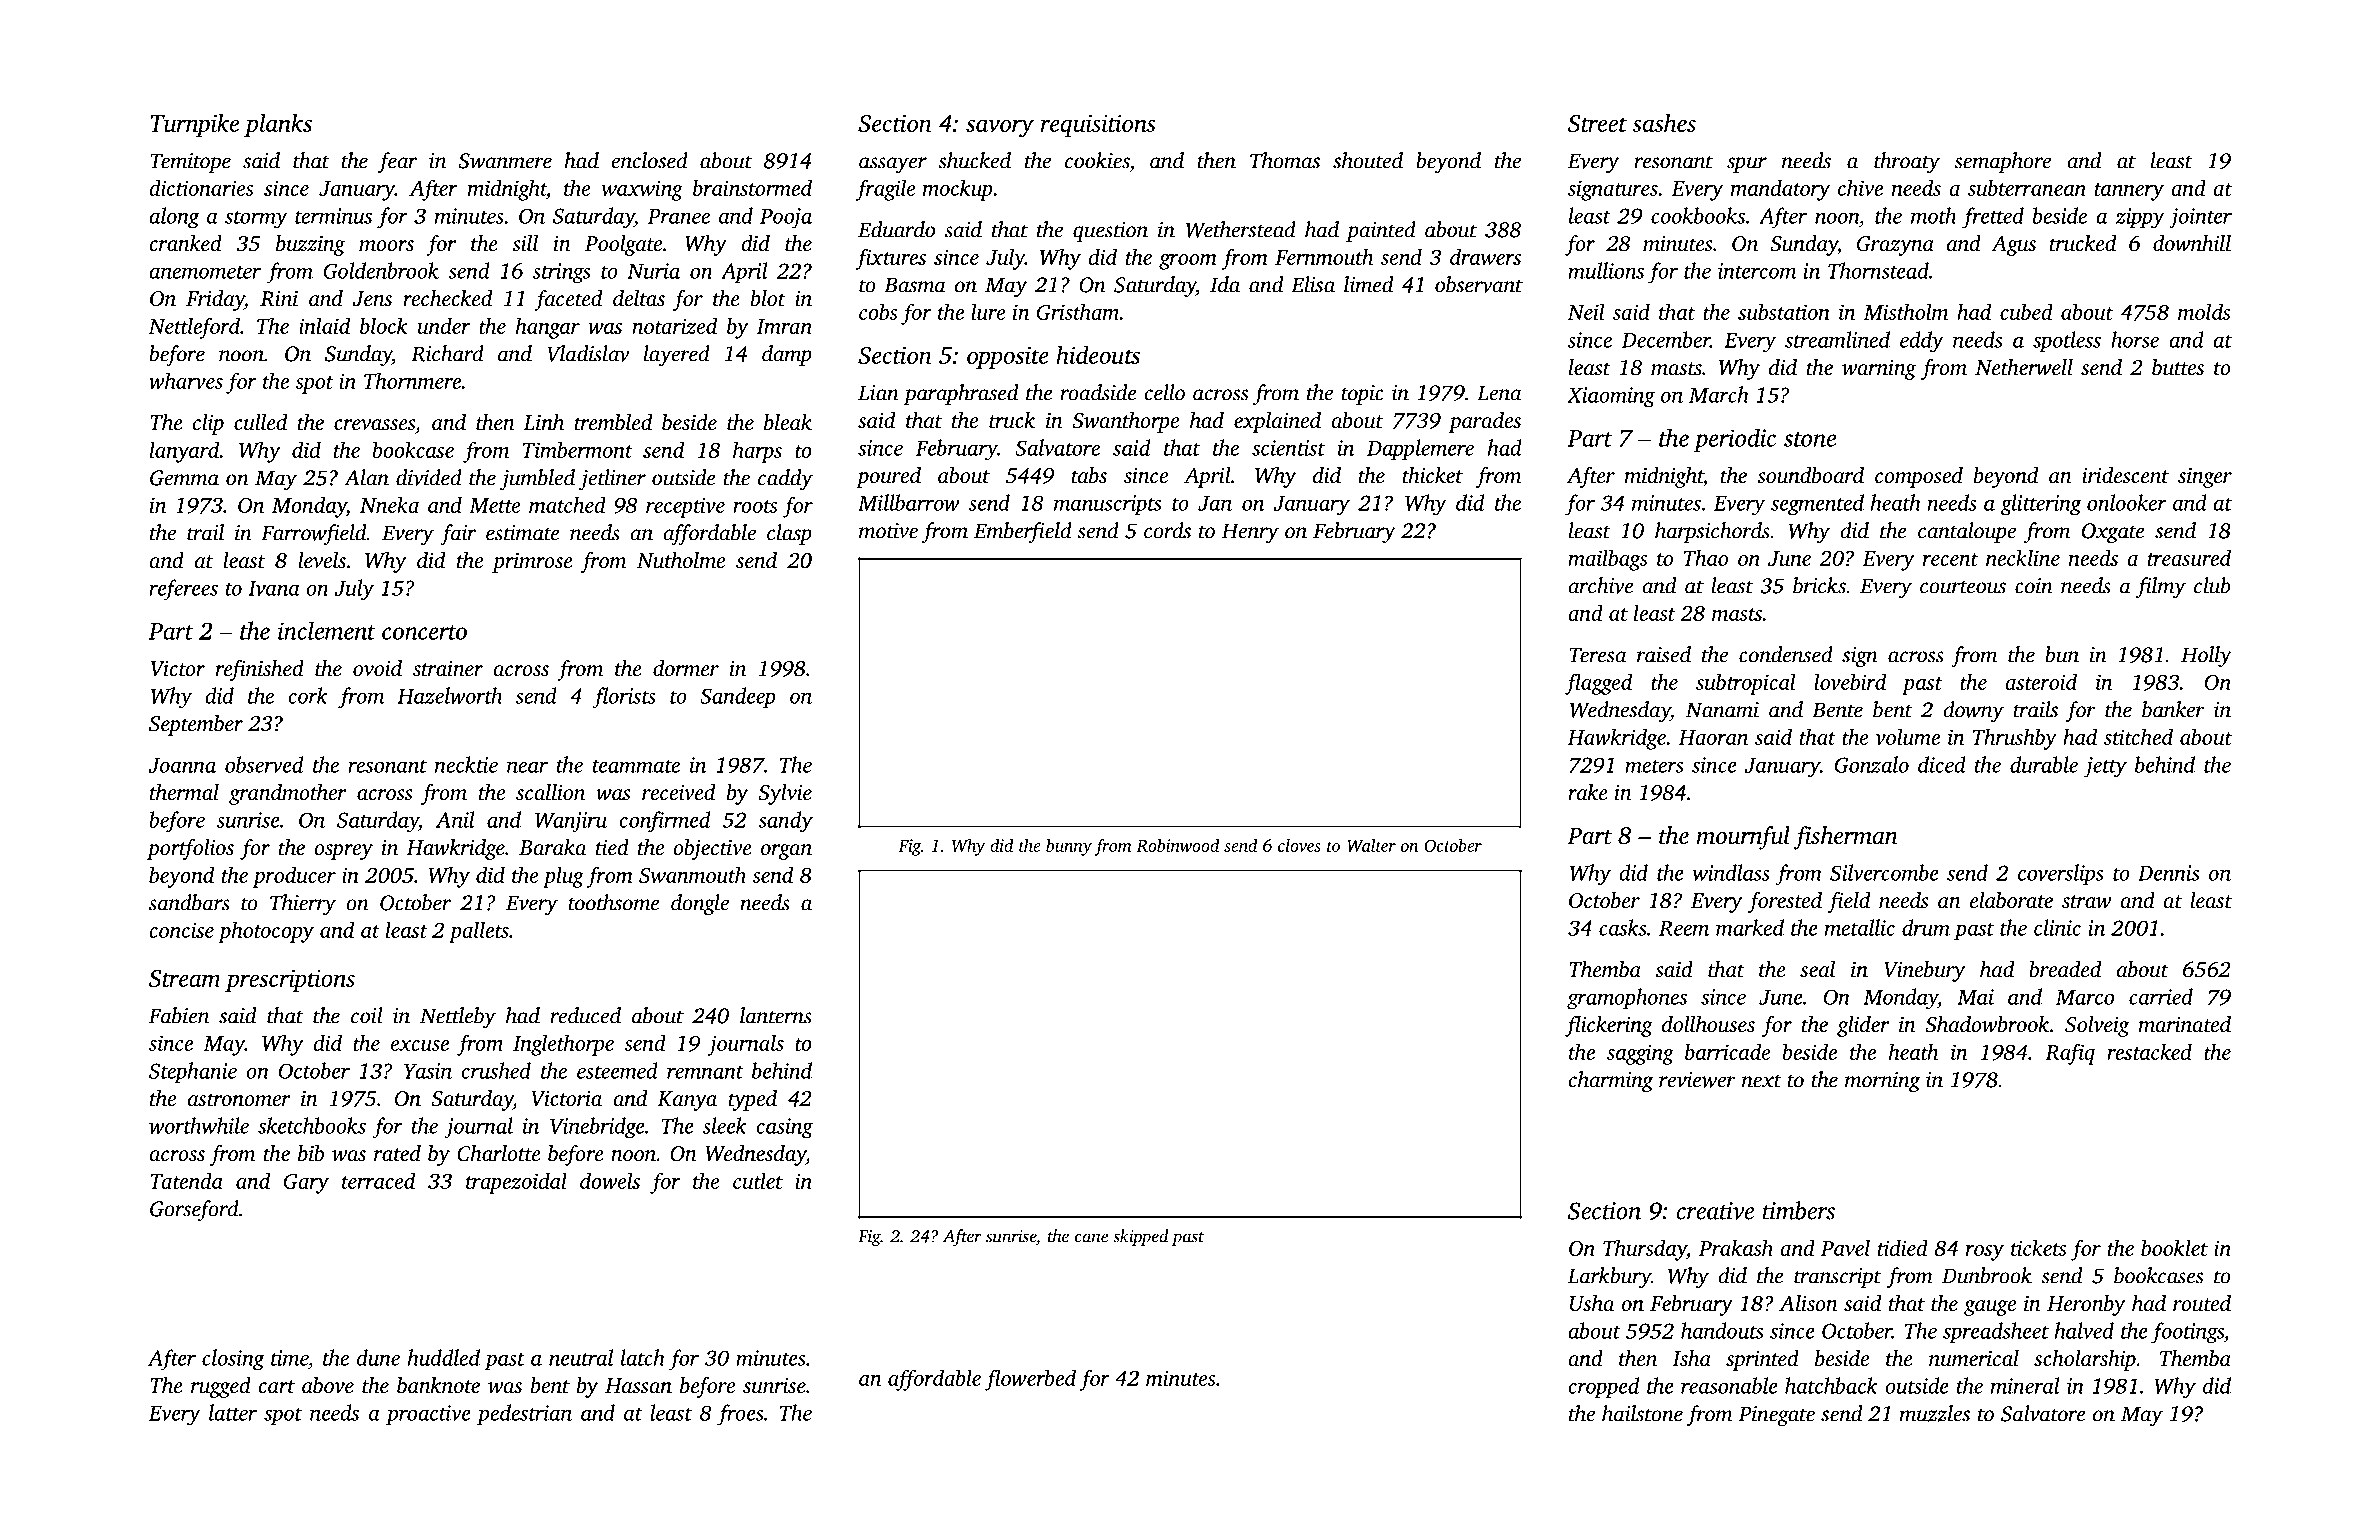  I want to click on time, so click(289, 1358).
